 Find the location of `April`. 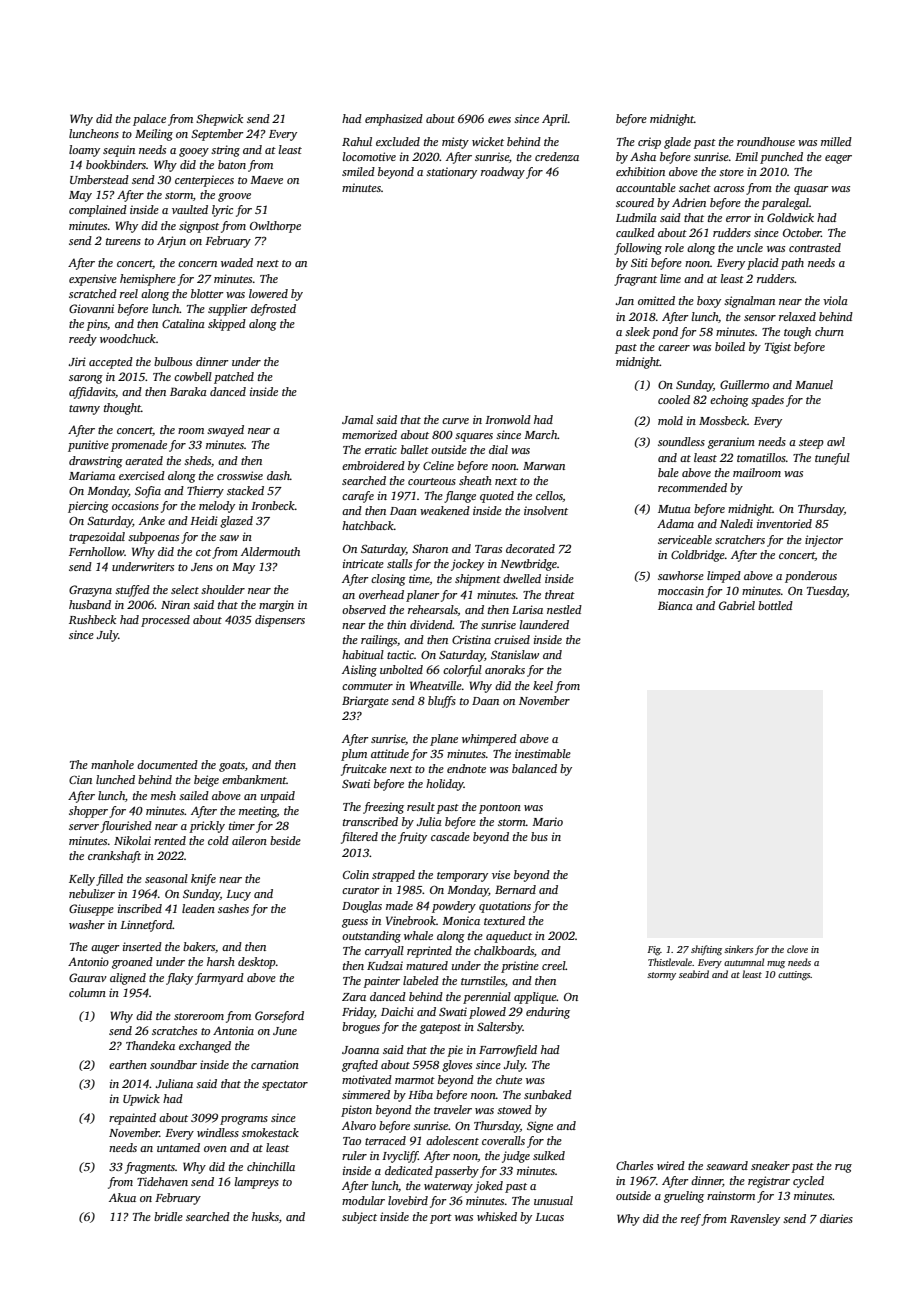

April is located at coordinates (555, 120).
